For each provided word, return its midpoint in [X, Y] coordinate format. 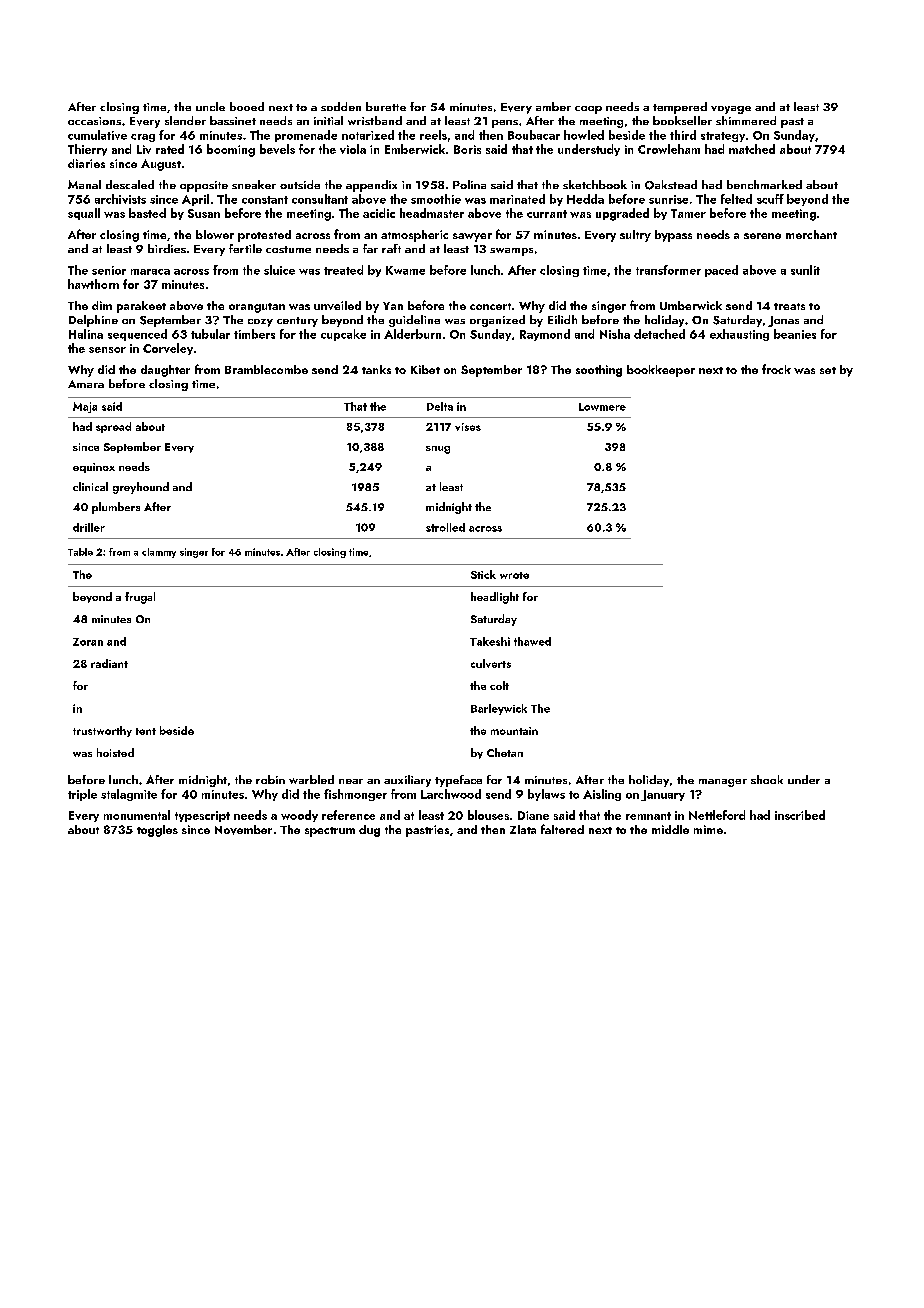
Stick [483, 574]
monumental [137, 815]
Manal [84, 184]
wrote [514, 575]
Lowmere [602, 407]
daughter [165, 371]
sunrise [668, 199]
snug [438, 450]
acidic [379, 213]
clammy [159, 553]
